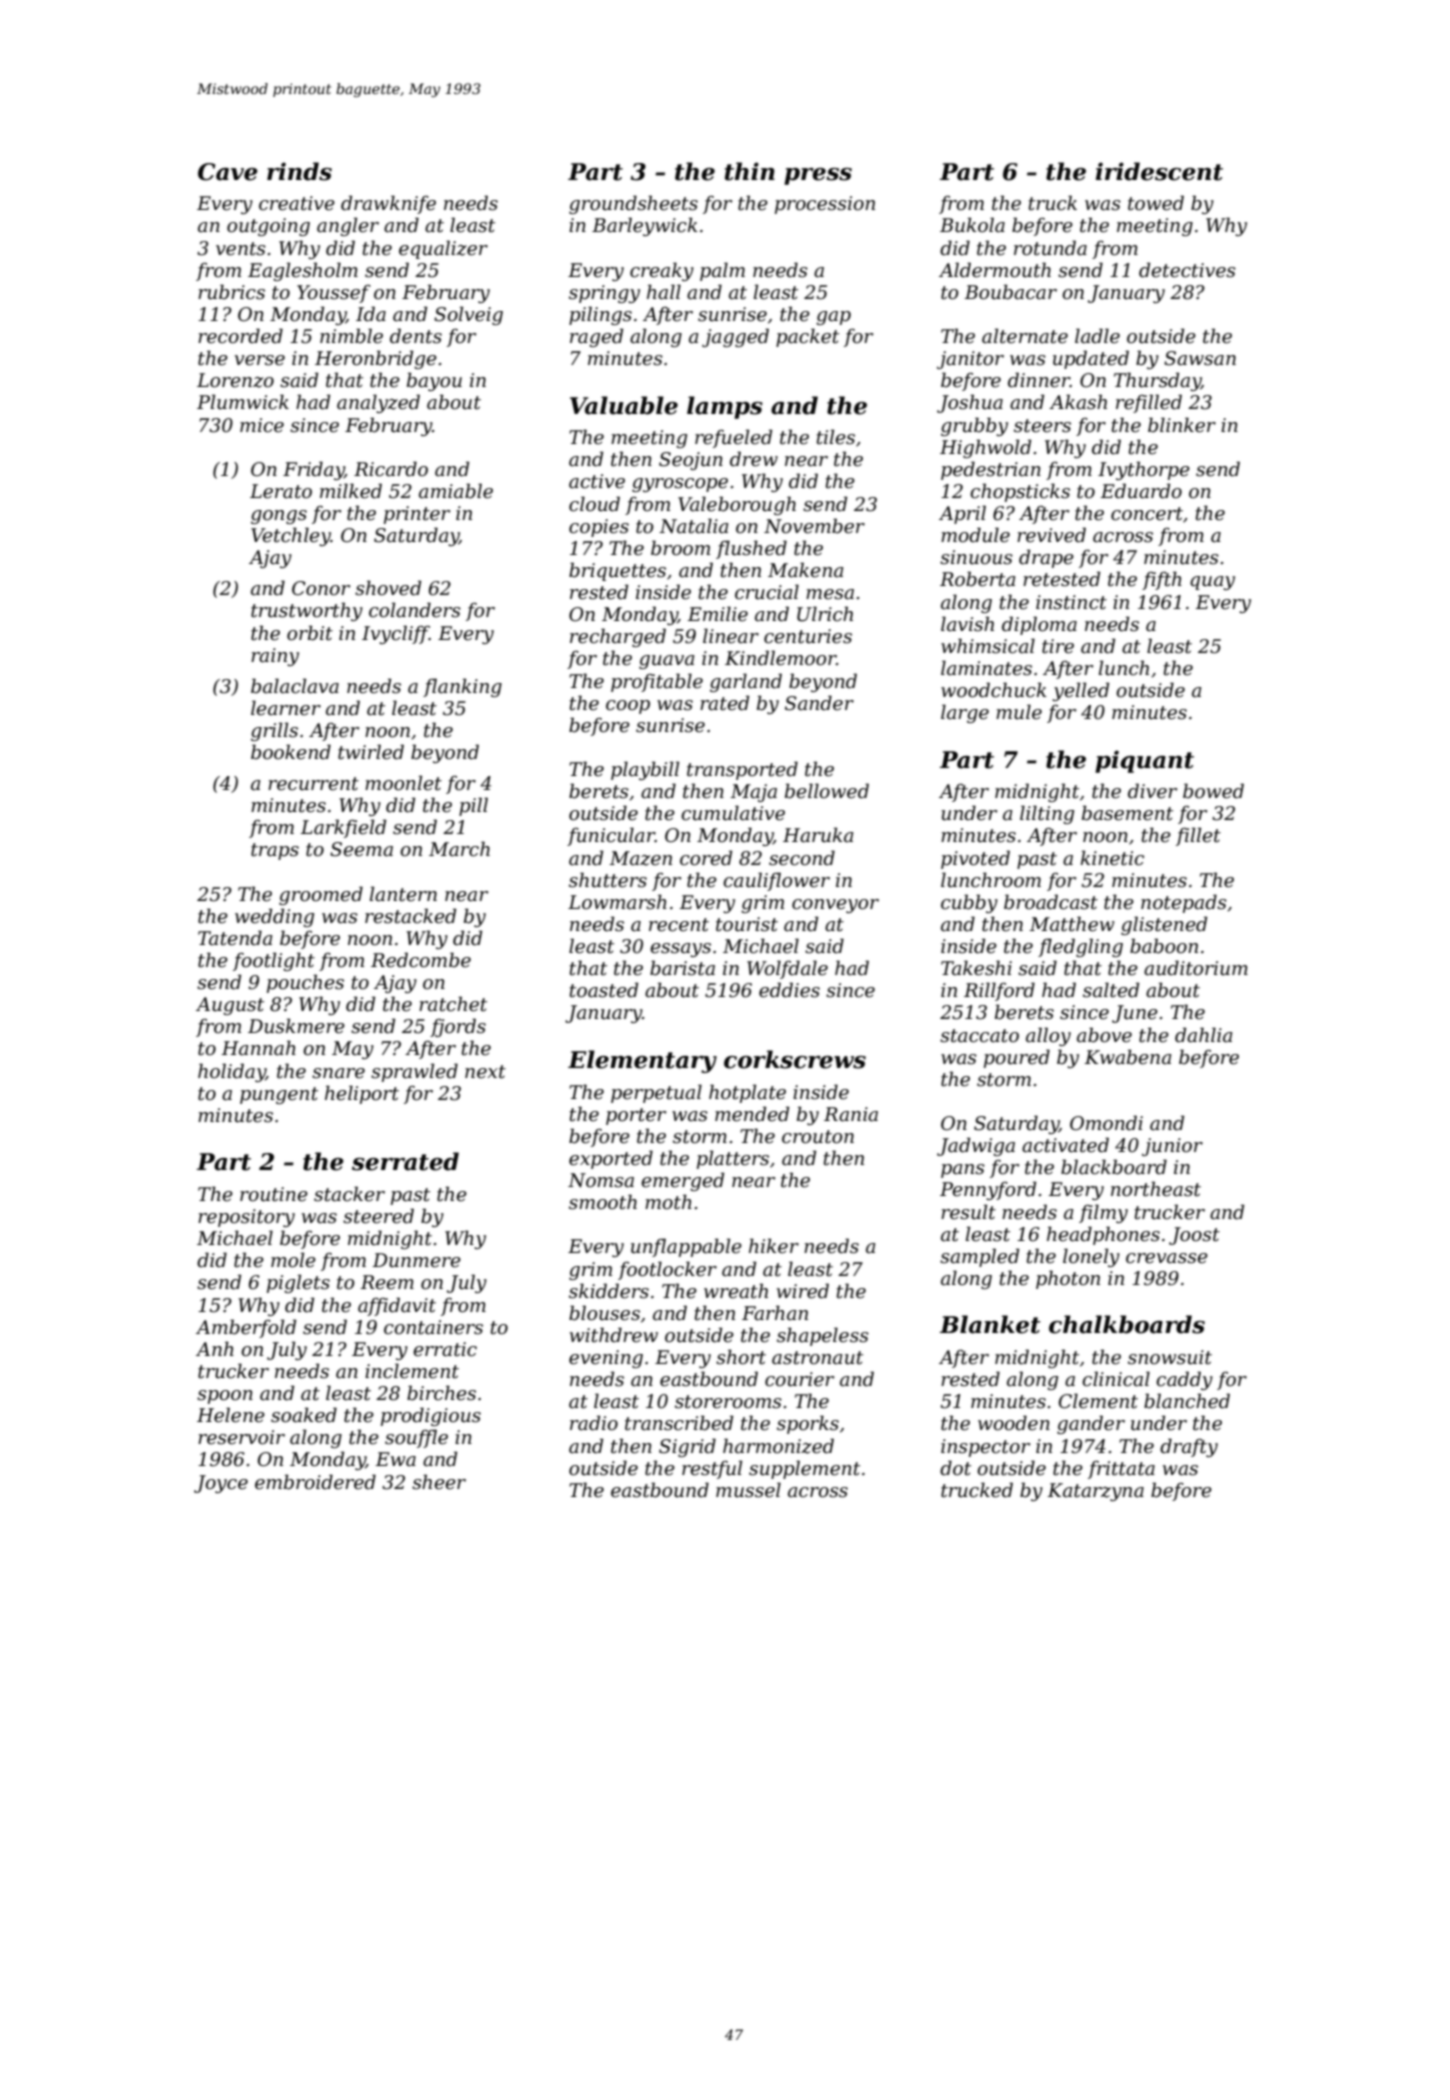  What do you see at coordinates (624, 405) in the screenshot?
I see `Valuable` at bounding box center [624, 405].
